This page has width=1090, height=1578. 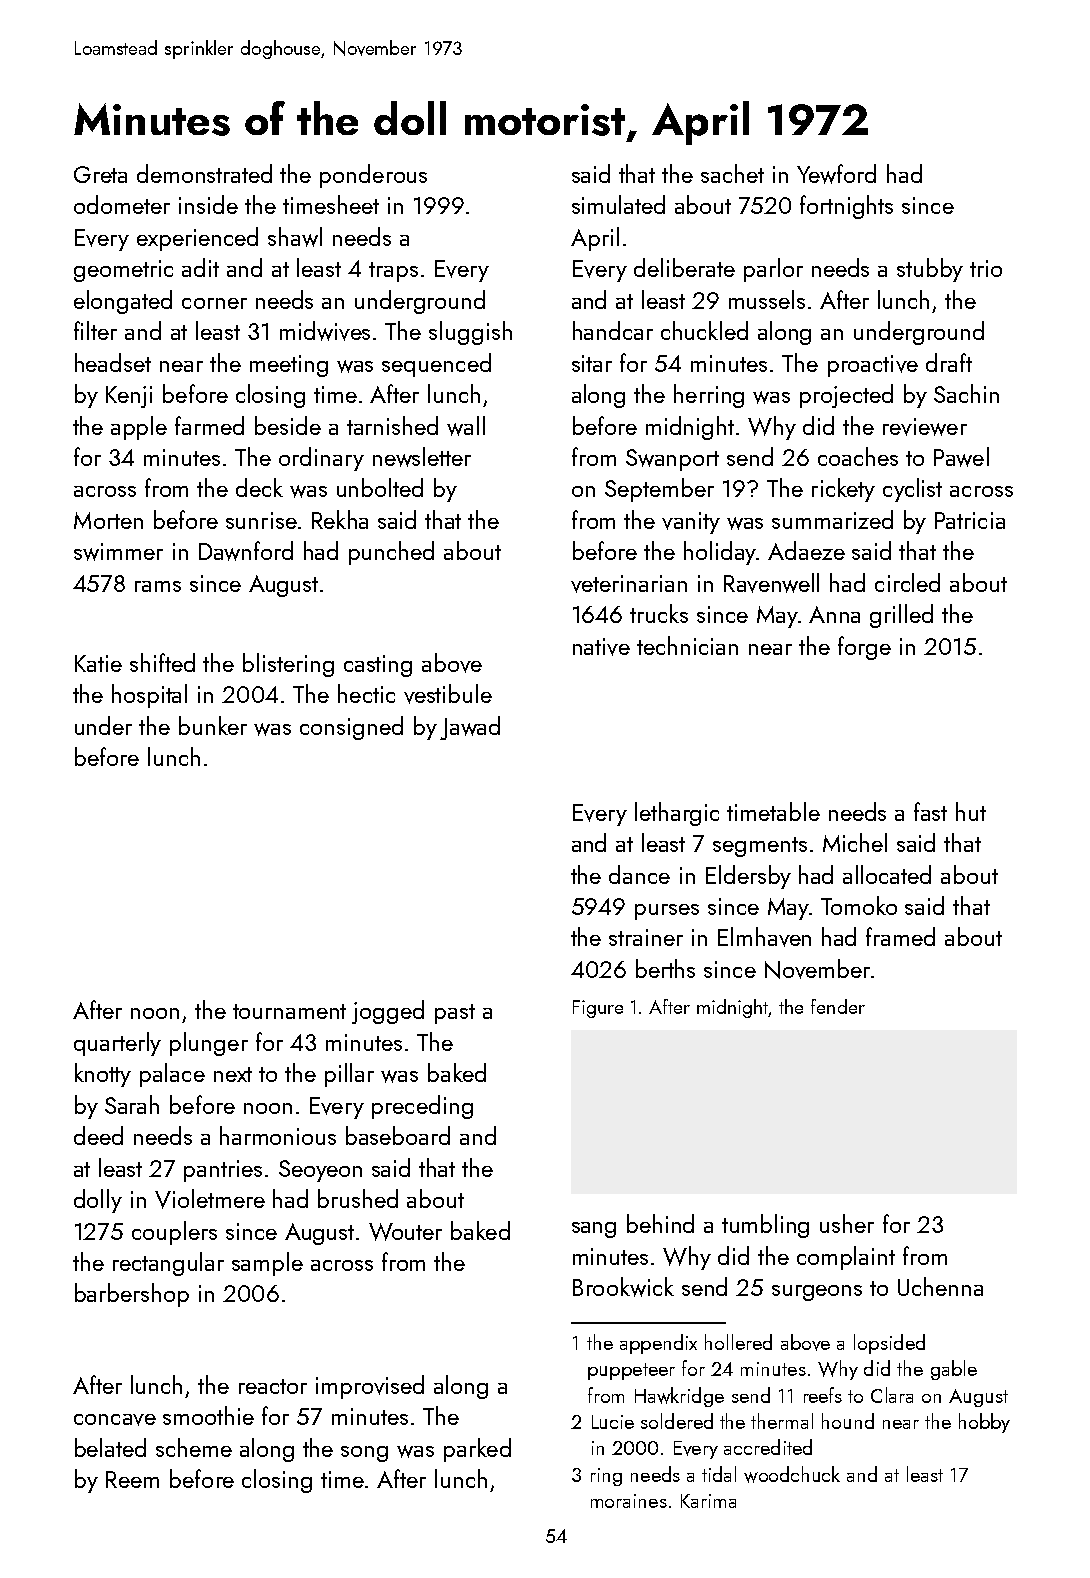 What do you see at coordinates (351, 728) in the page?
I see `consigned` at bounding box center [351, 728].
